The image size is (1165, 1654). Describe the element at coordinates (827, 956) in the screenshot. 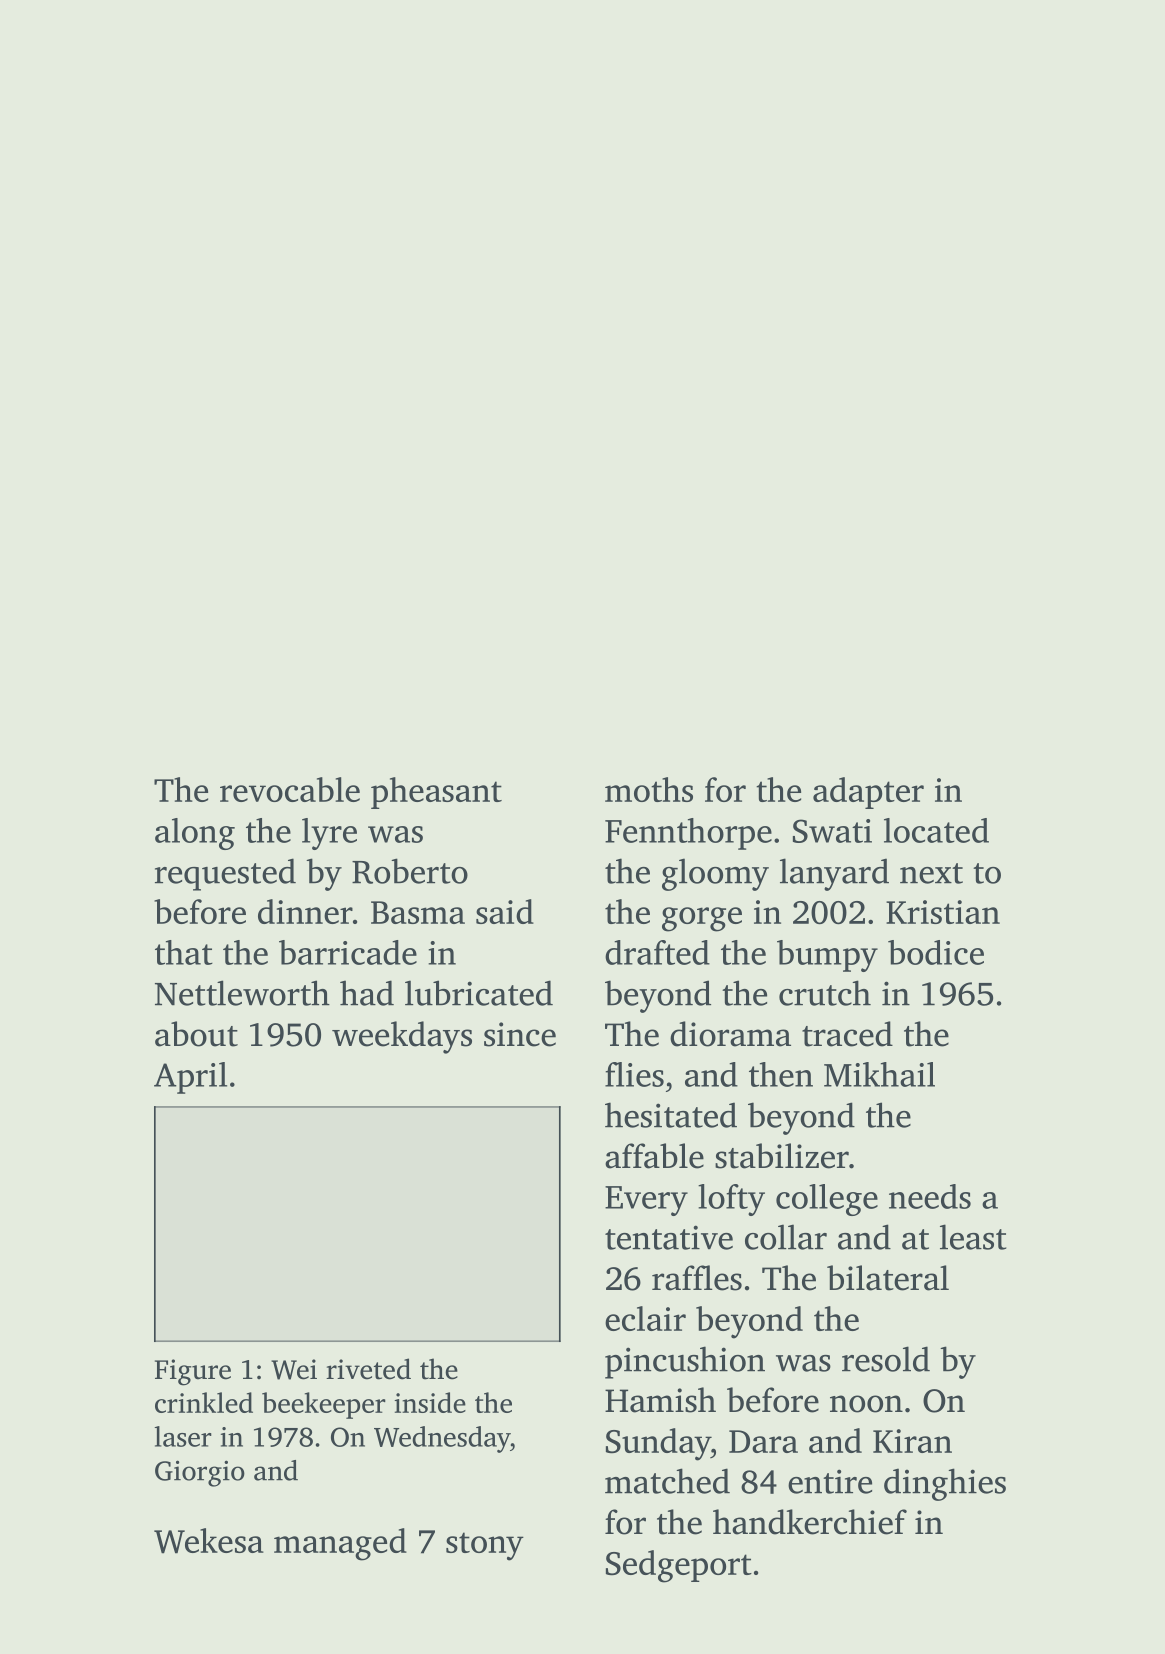

I see `bumpy` at that location.
